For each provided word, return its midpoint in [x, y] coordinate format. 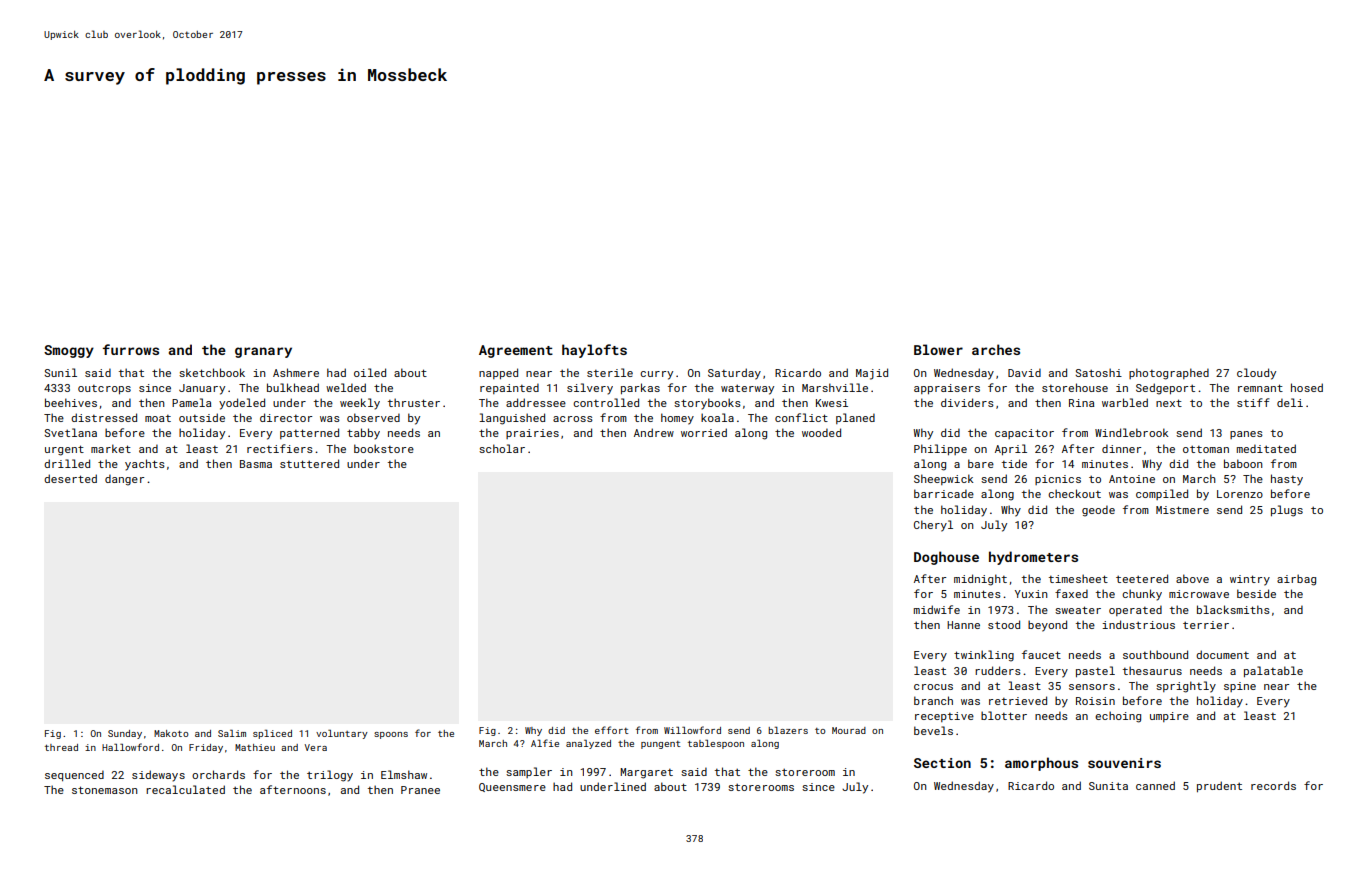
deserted [70, 478]
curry [656, 375]
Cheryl [933, 526]
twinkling [984, 656]
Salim [232, 733]
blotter [1004, 715]
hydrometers [1033, 558]
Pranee [420, 790]
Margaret [646, 773]
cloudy [1256, 374]
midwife [937, 609]
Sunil [60, 372]
